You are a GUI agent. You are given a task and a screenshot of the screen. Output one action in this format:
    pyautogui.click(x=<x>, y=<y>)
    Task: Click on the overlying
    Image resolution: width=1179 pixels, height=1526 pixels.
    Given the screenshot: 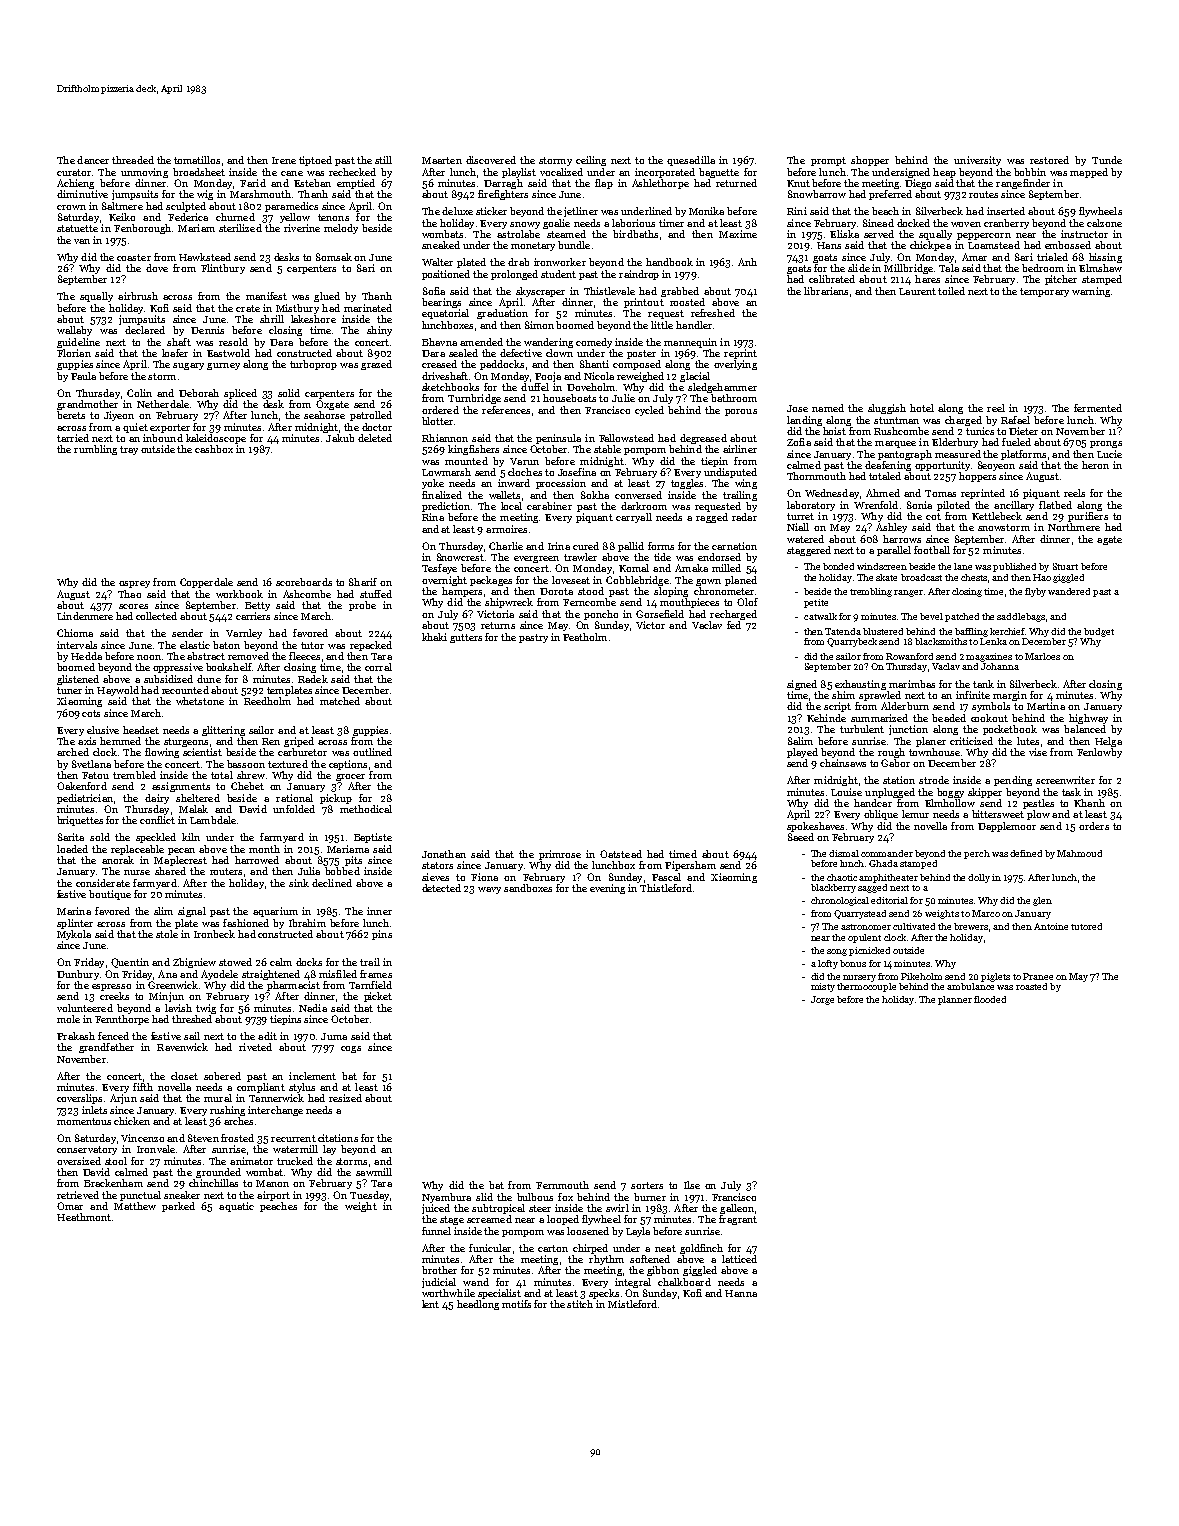 What is the action you would take?
    pyautogui.click(x=735, y=365)
